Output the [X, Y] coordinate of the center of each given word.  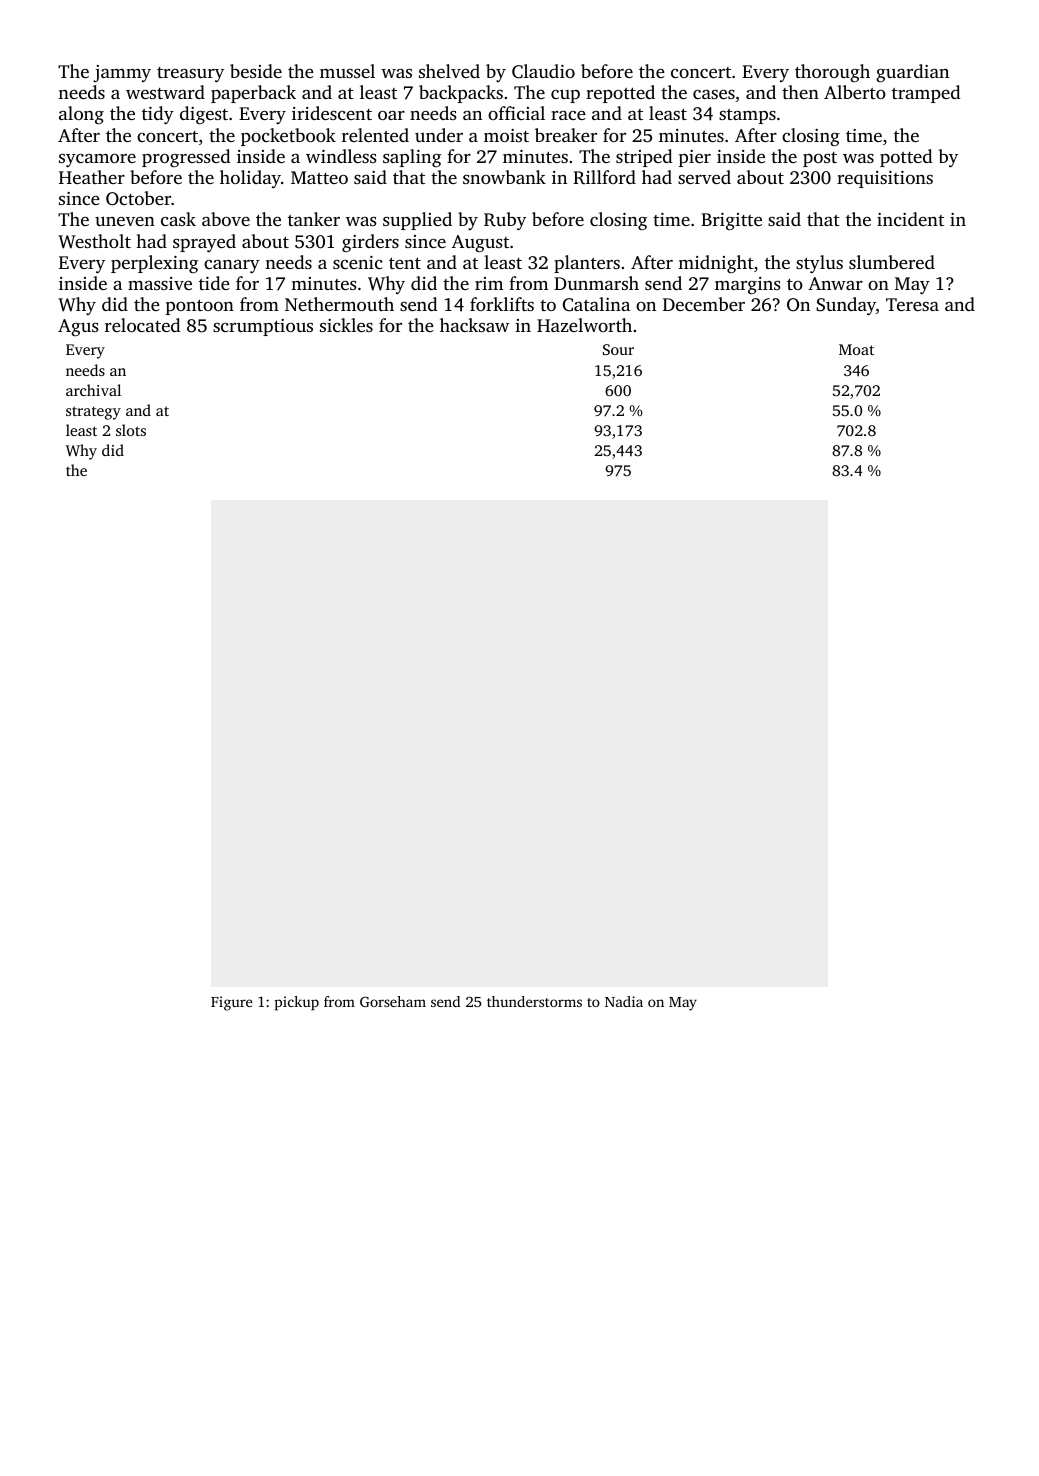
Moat [856, 349]
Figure [232, 1003]
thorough [832, 73]
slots [131, 430]
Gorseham [393, 1001]
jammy [122, 73]
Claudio [543, 71]
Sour [618, 349]
